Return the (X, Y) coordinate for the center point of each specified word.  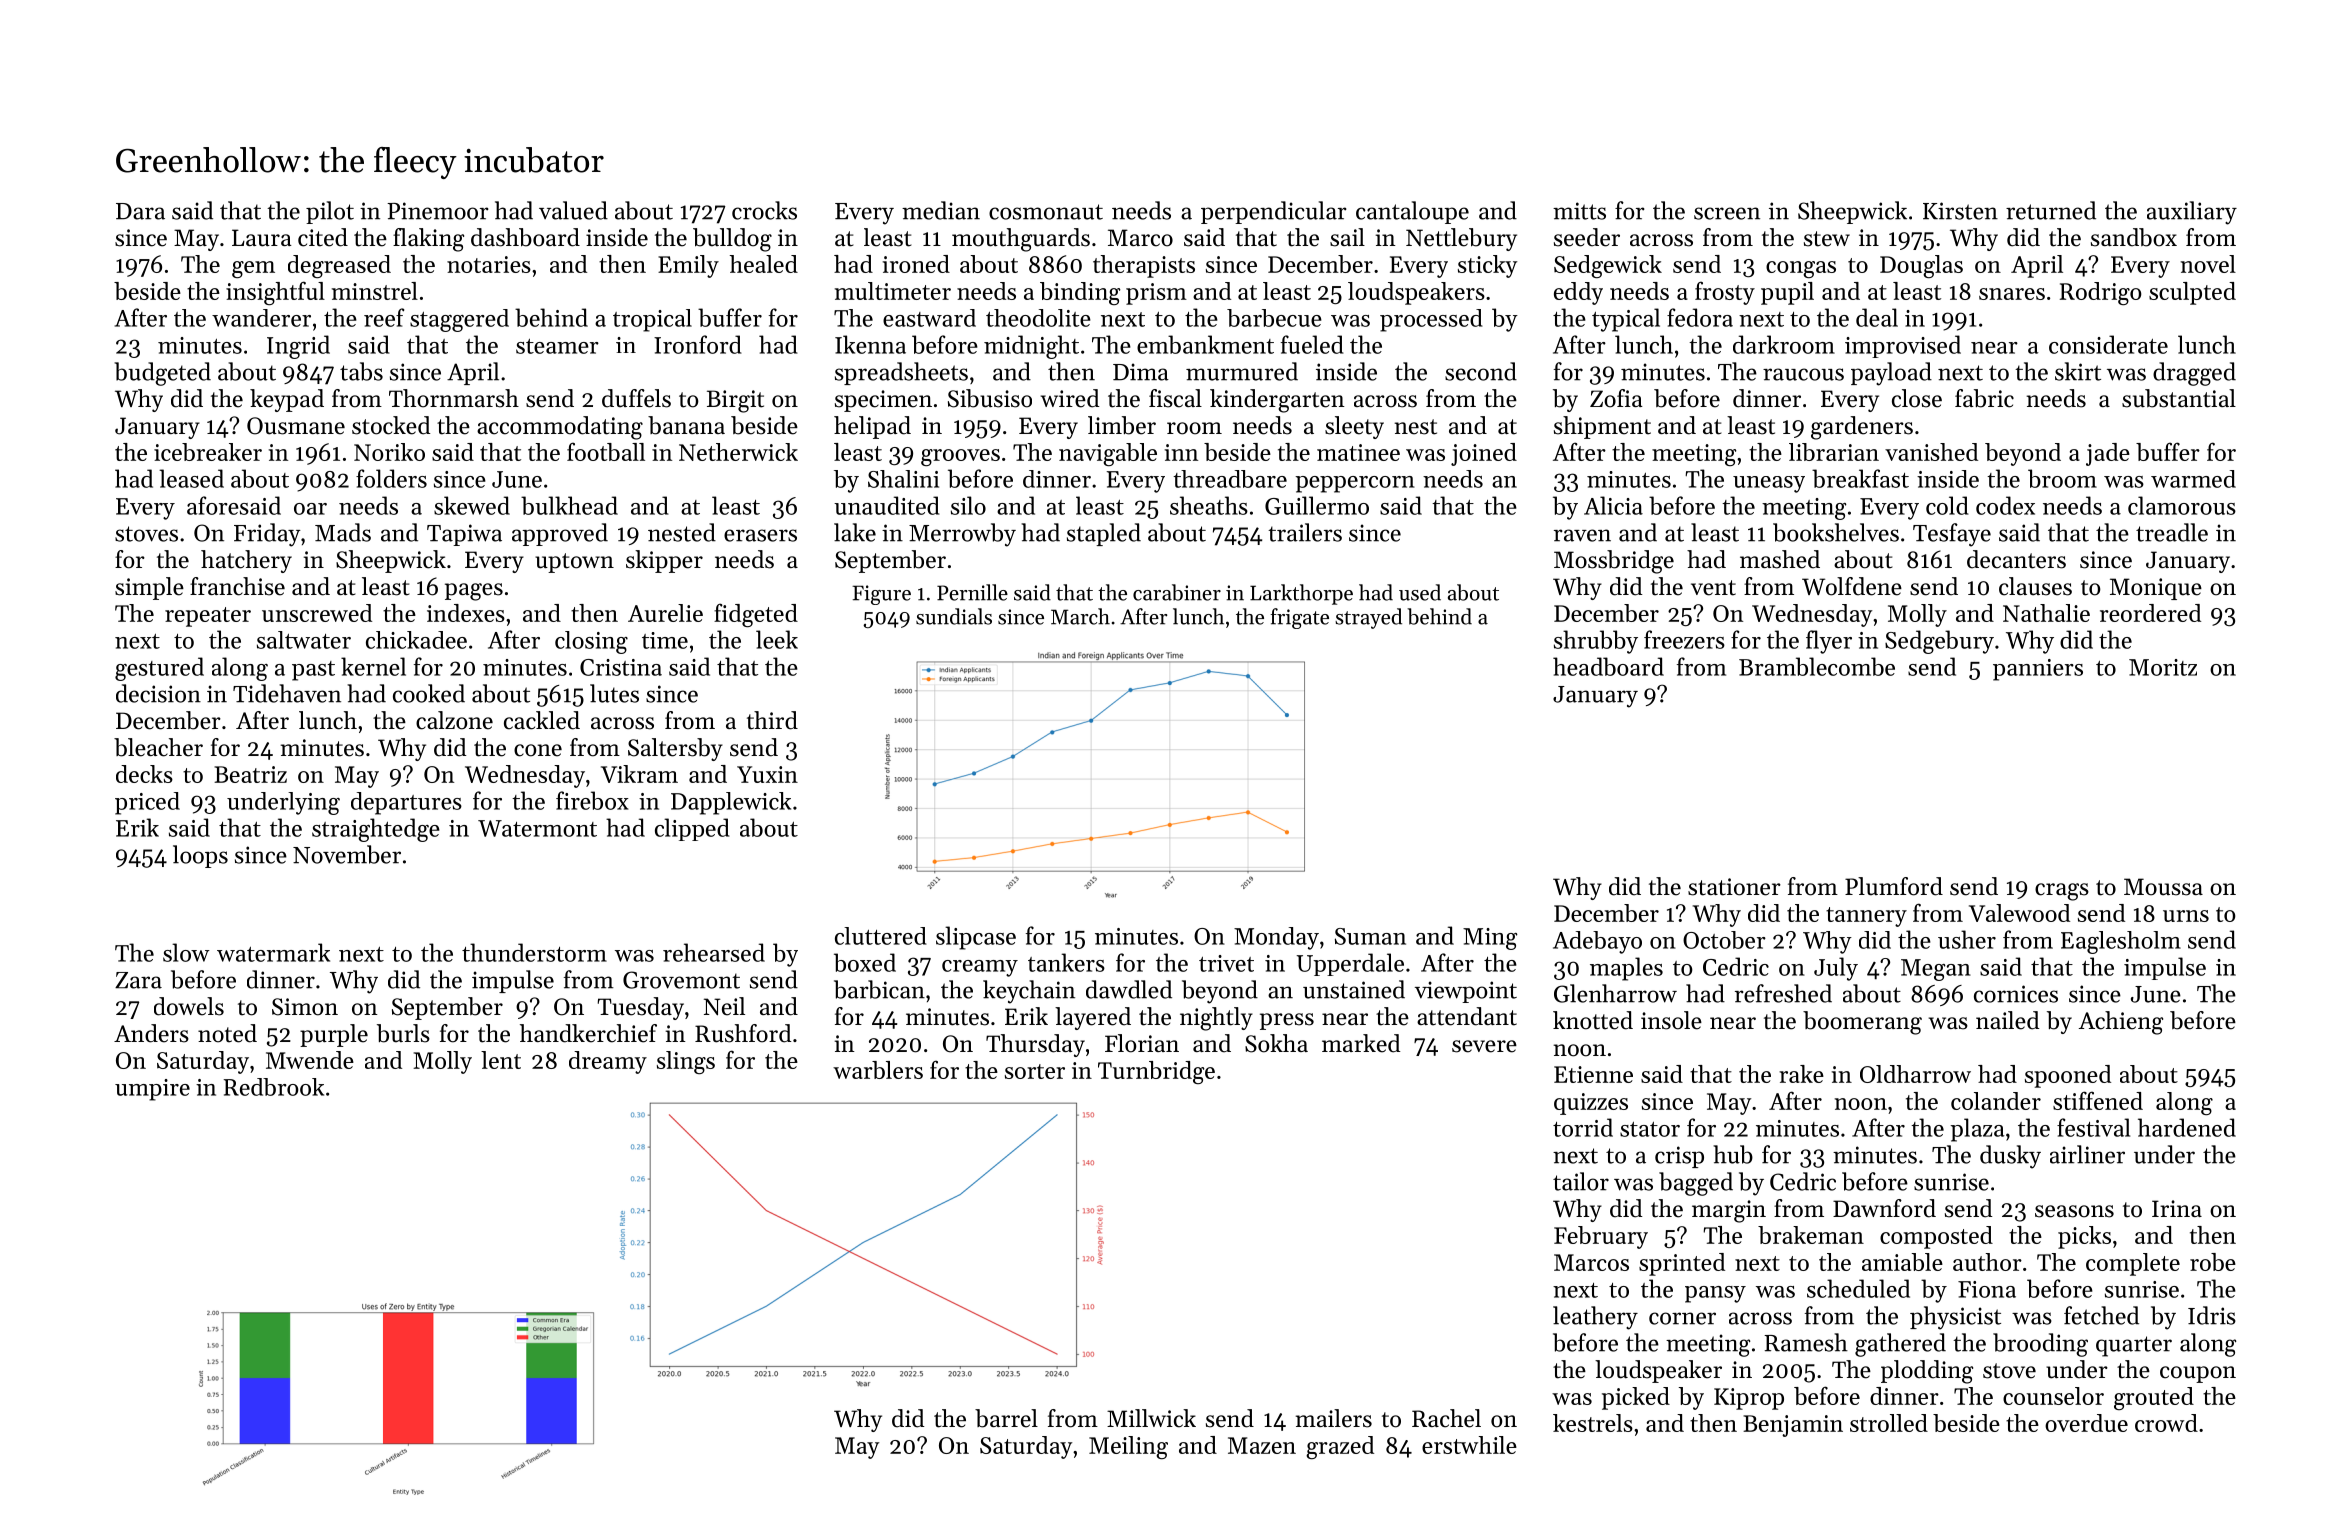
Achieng (2121, 1023)
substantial (2179, 398)
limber (1122, 425)
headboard (1608, 666)
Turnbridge (1156, 1072)
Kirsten (1960, 211)
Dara (140, 211)
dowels (189, 1006)
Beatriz (250, 774)
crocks (764, 210)
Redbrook (274, 1087)
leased (191, 478)
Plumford (1894, 886)
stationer (1734, 887)
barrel (1006, 1418)
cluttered (881, 936)
